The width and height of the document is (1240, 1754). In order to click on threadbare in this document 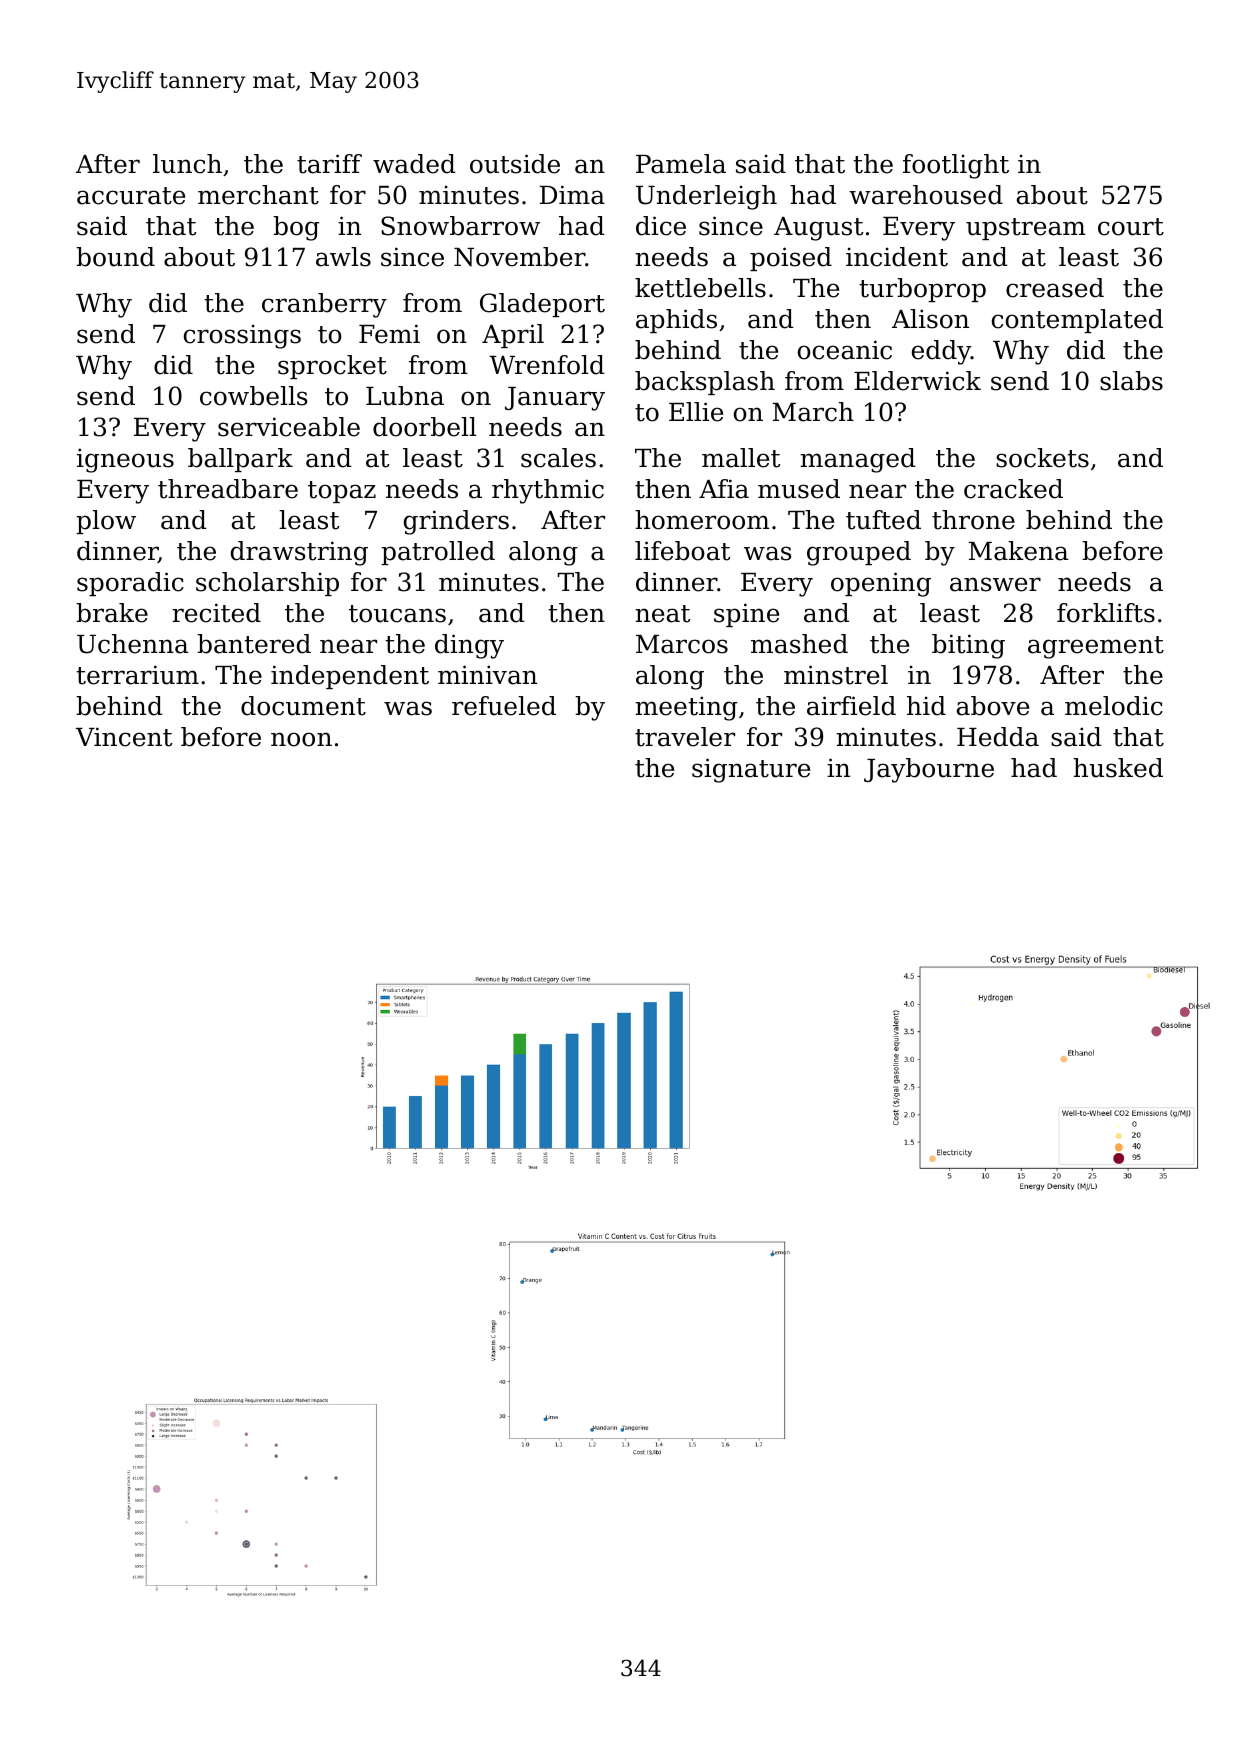, I will do `click(228, 489)`.
